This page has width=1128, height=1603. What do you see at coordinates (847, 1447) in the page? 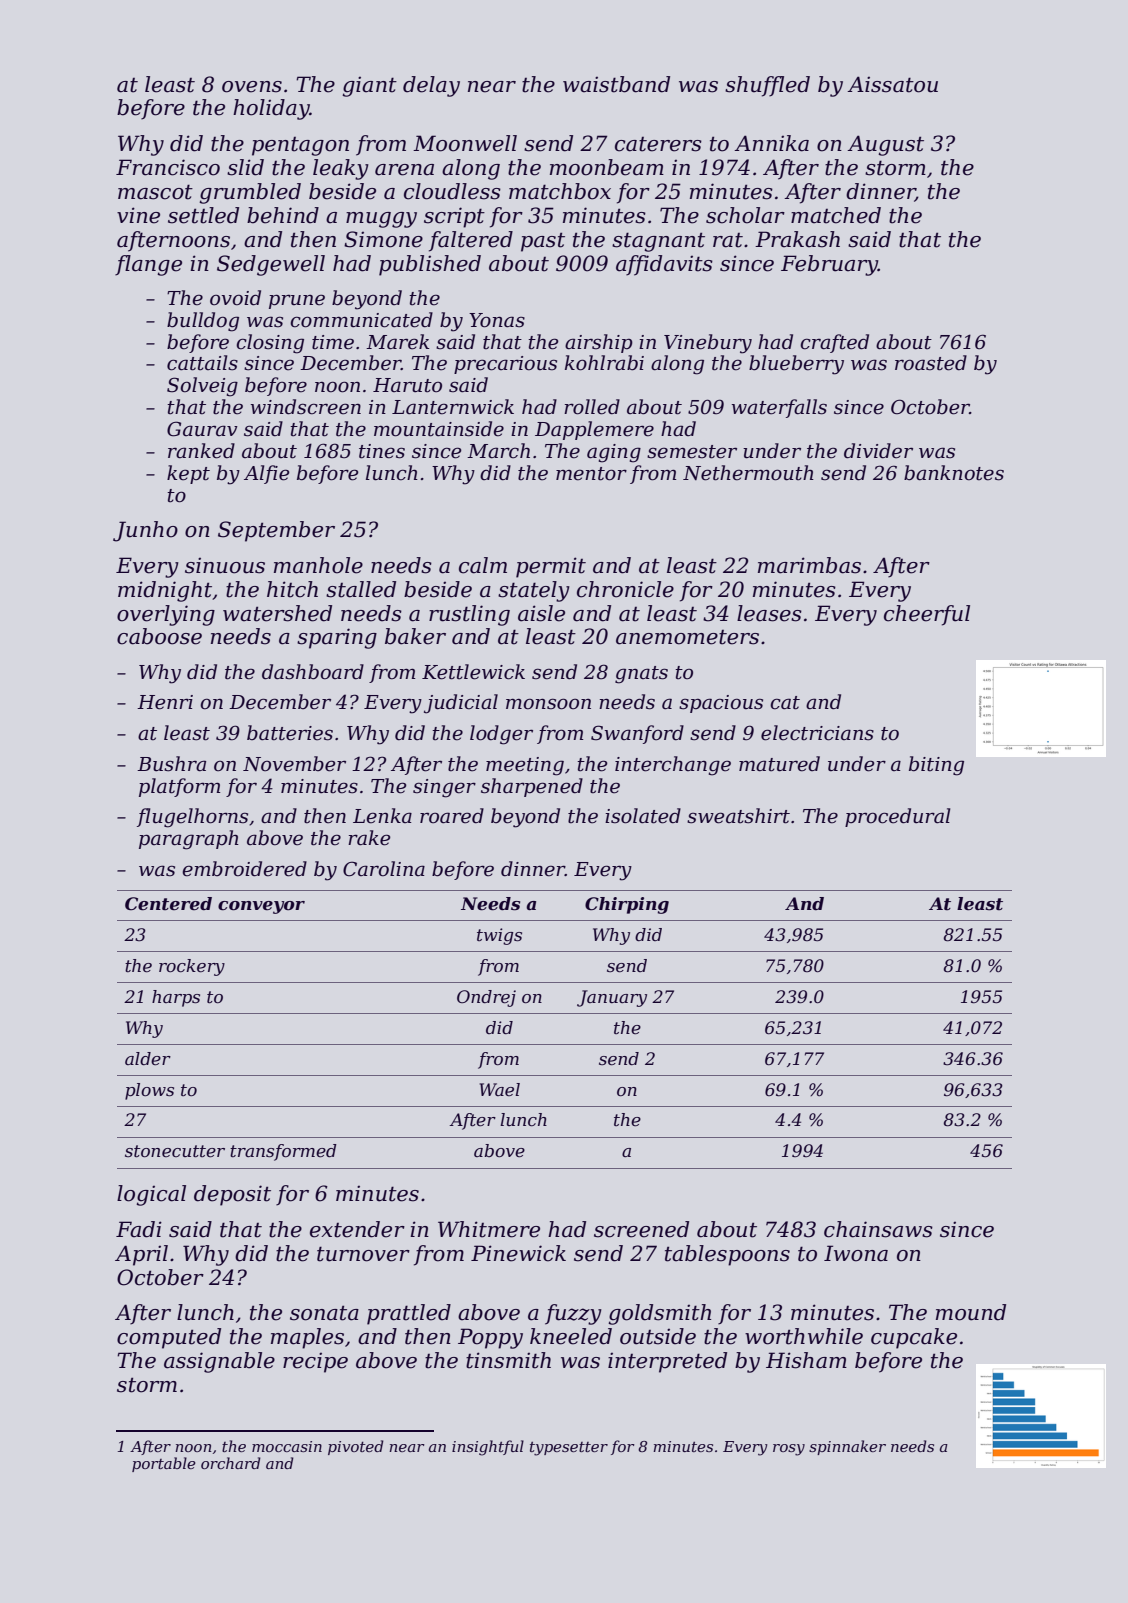
I see `spinnaker` at bounding box center [847, 1447].
